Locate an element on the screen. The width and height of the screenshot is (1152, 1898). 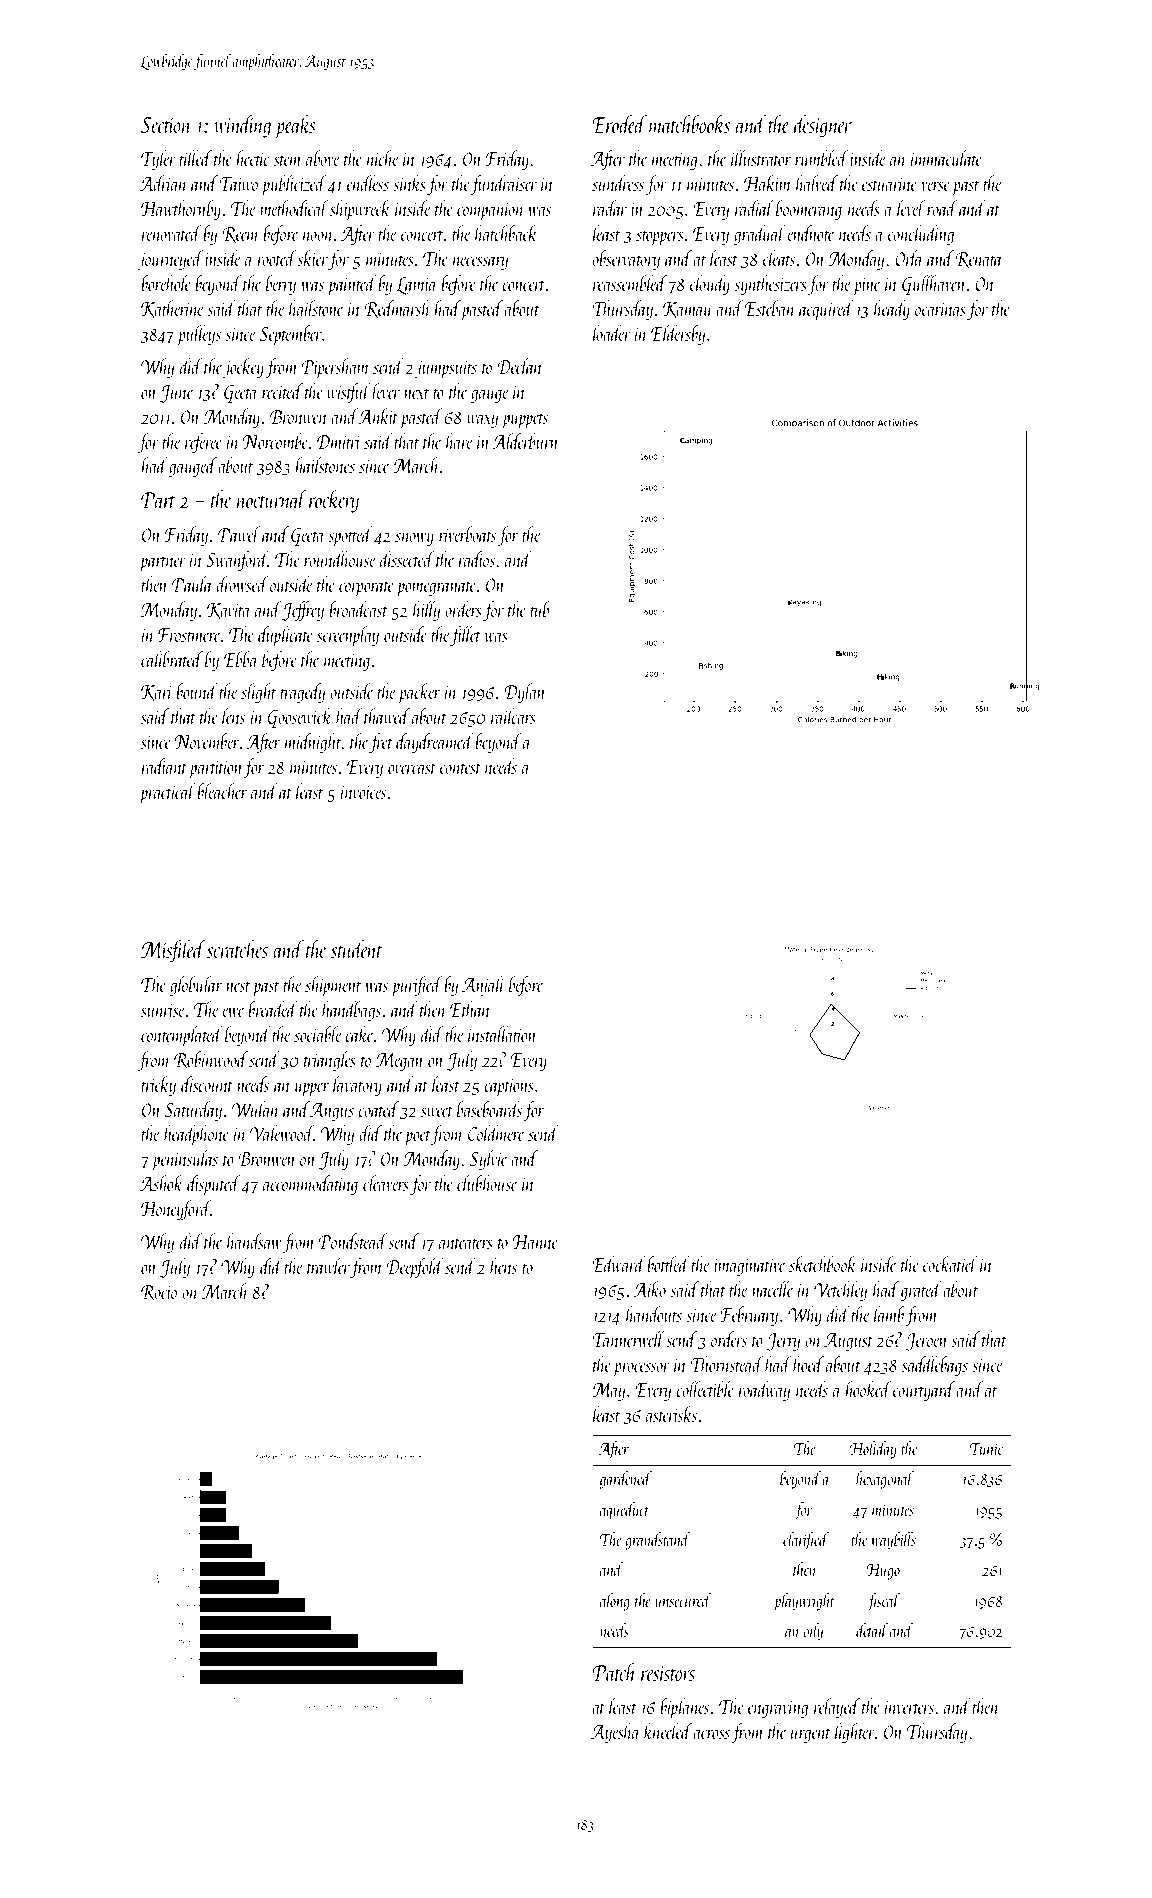
heady is located at coordinates (892, 310).
